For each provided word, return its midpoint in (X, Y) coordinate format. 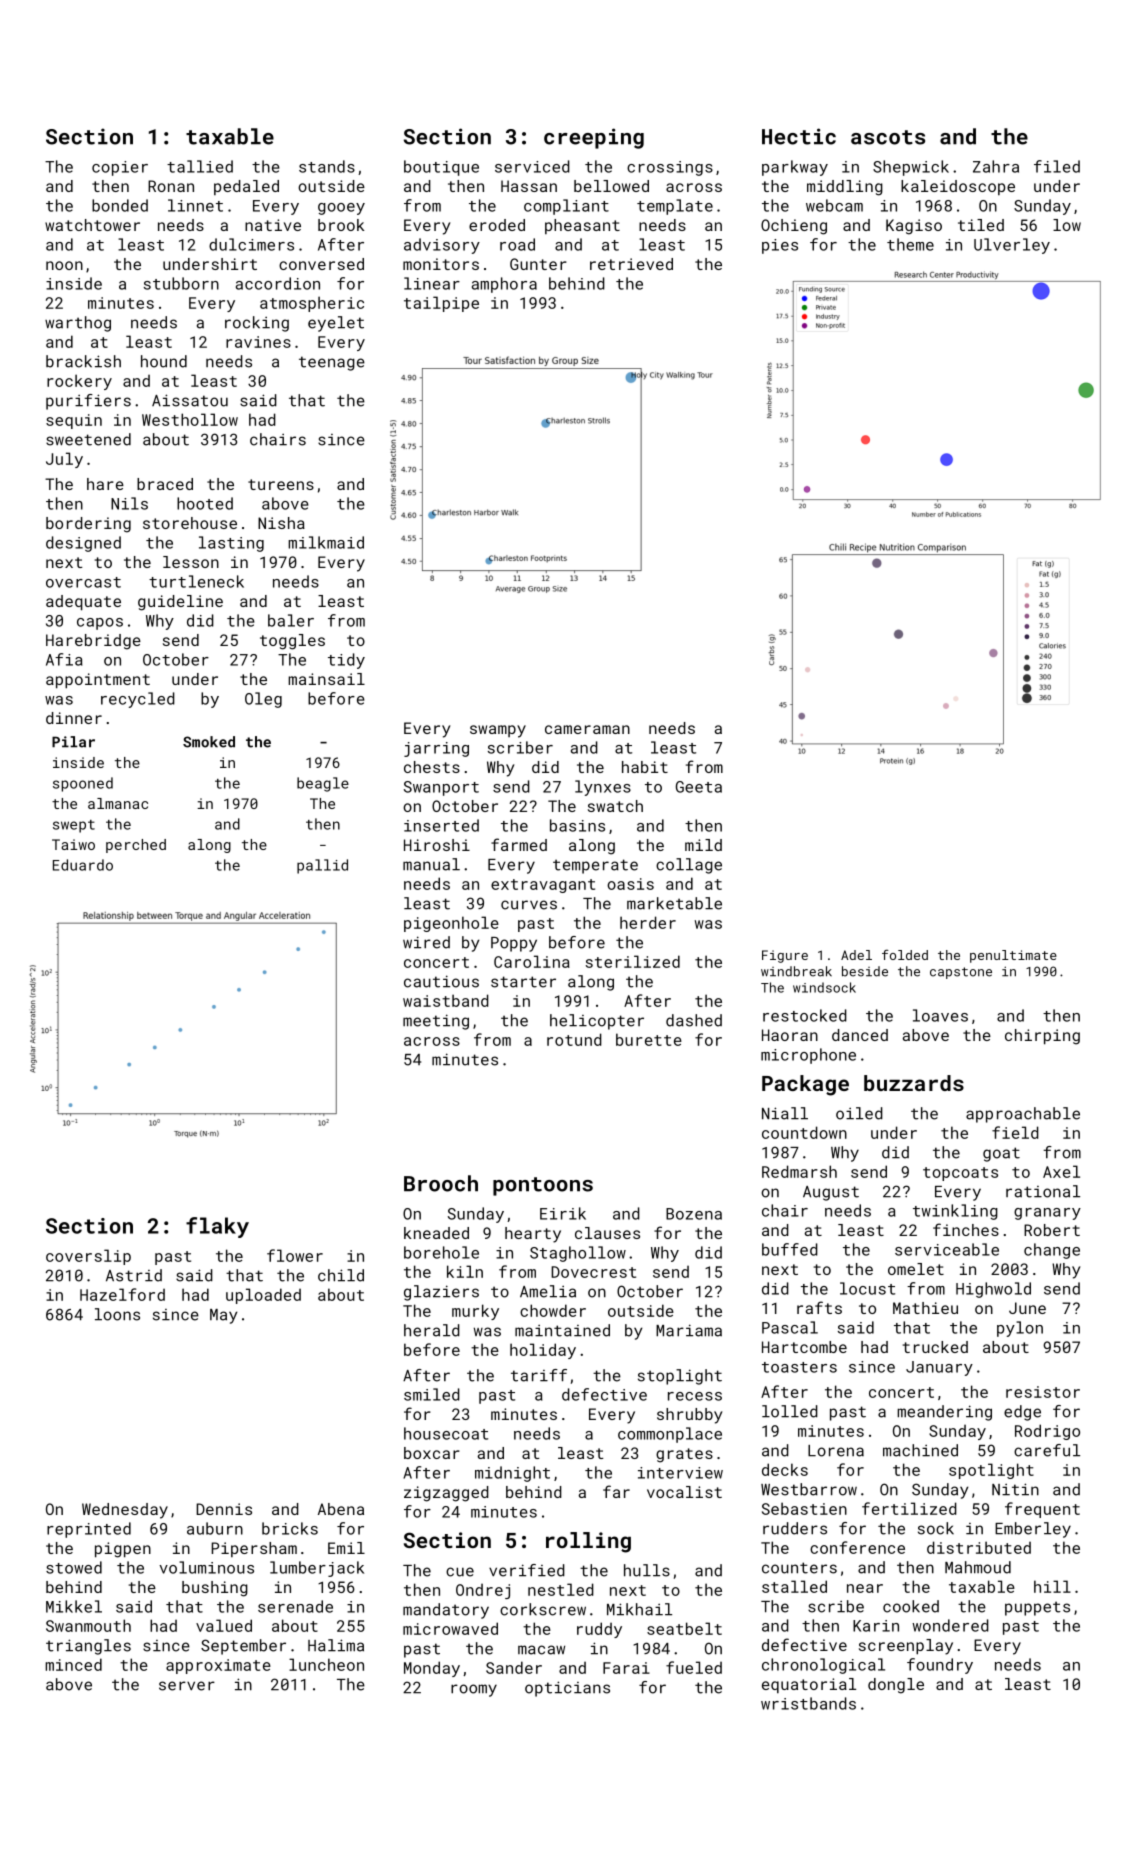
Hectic (799, 136)
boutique (441, 168)
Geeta (699, 787)
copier (120, 168)
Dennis (224, 1509)
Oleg (263, 700)
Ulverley (1012, 246)
